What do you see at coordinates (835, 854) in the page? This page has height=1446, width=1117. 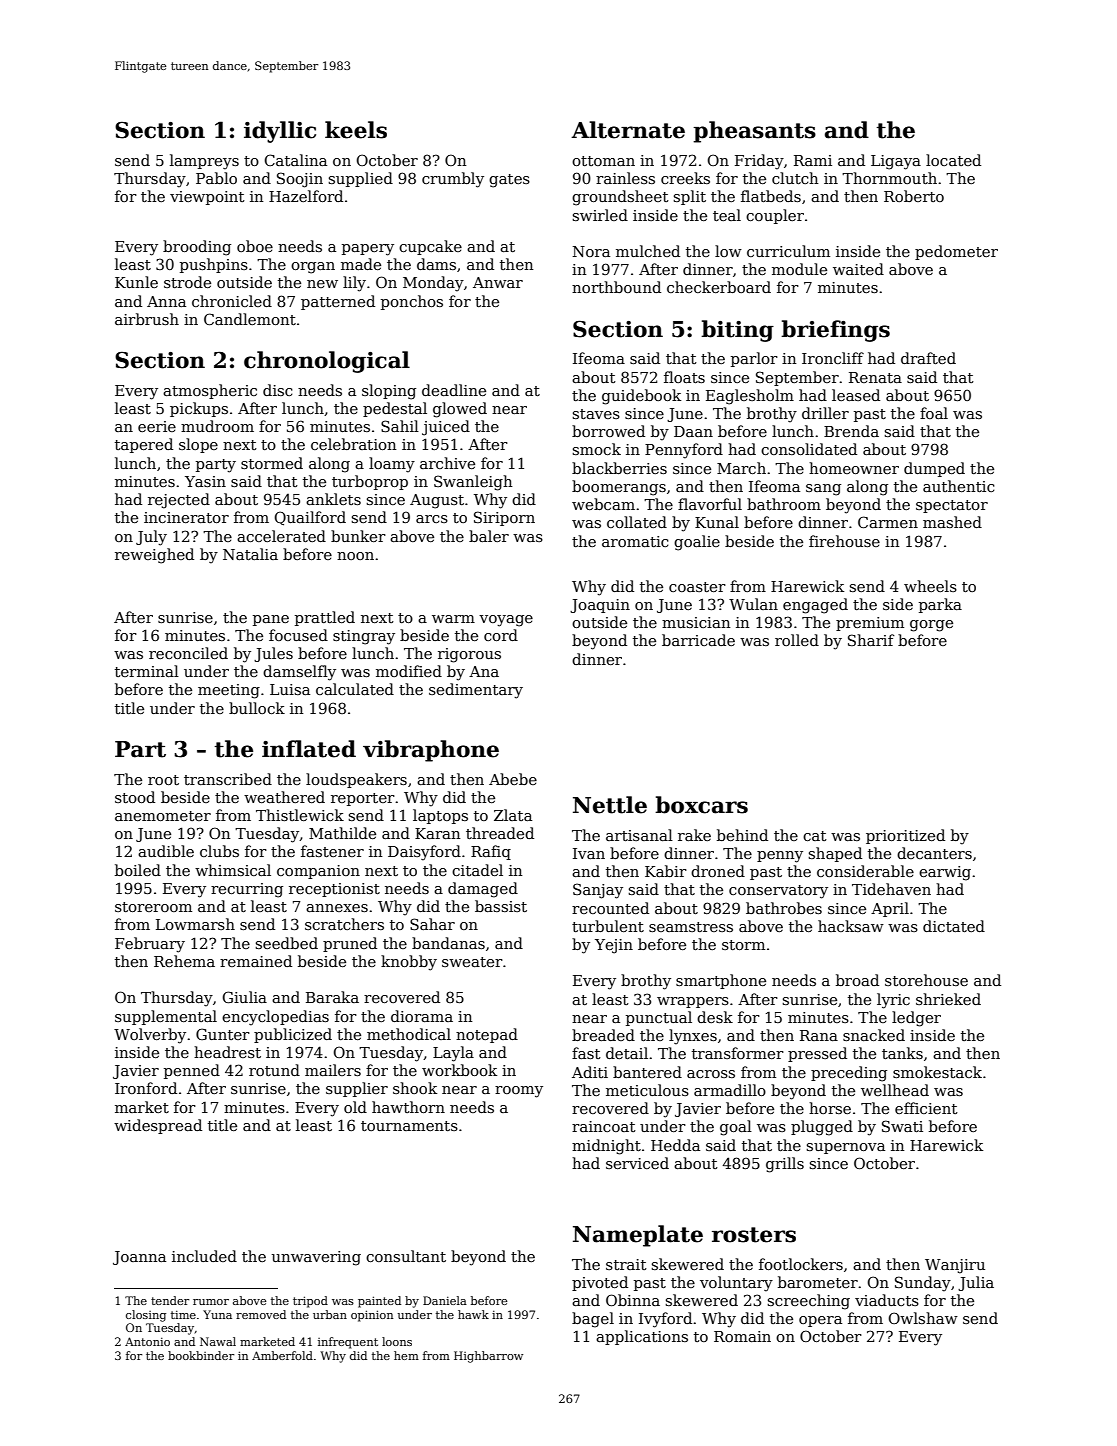 I see `shaped` at bounding box center [835, 854].
